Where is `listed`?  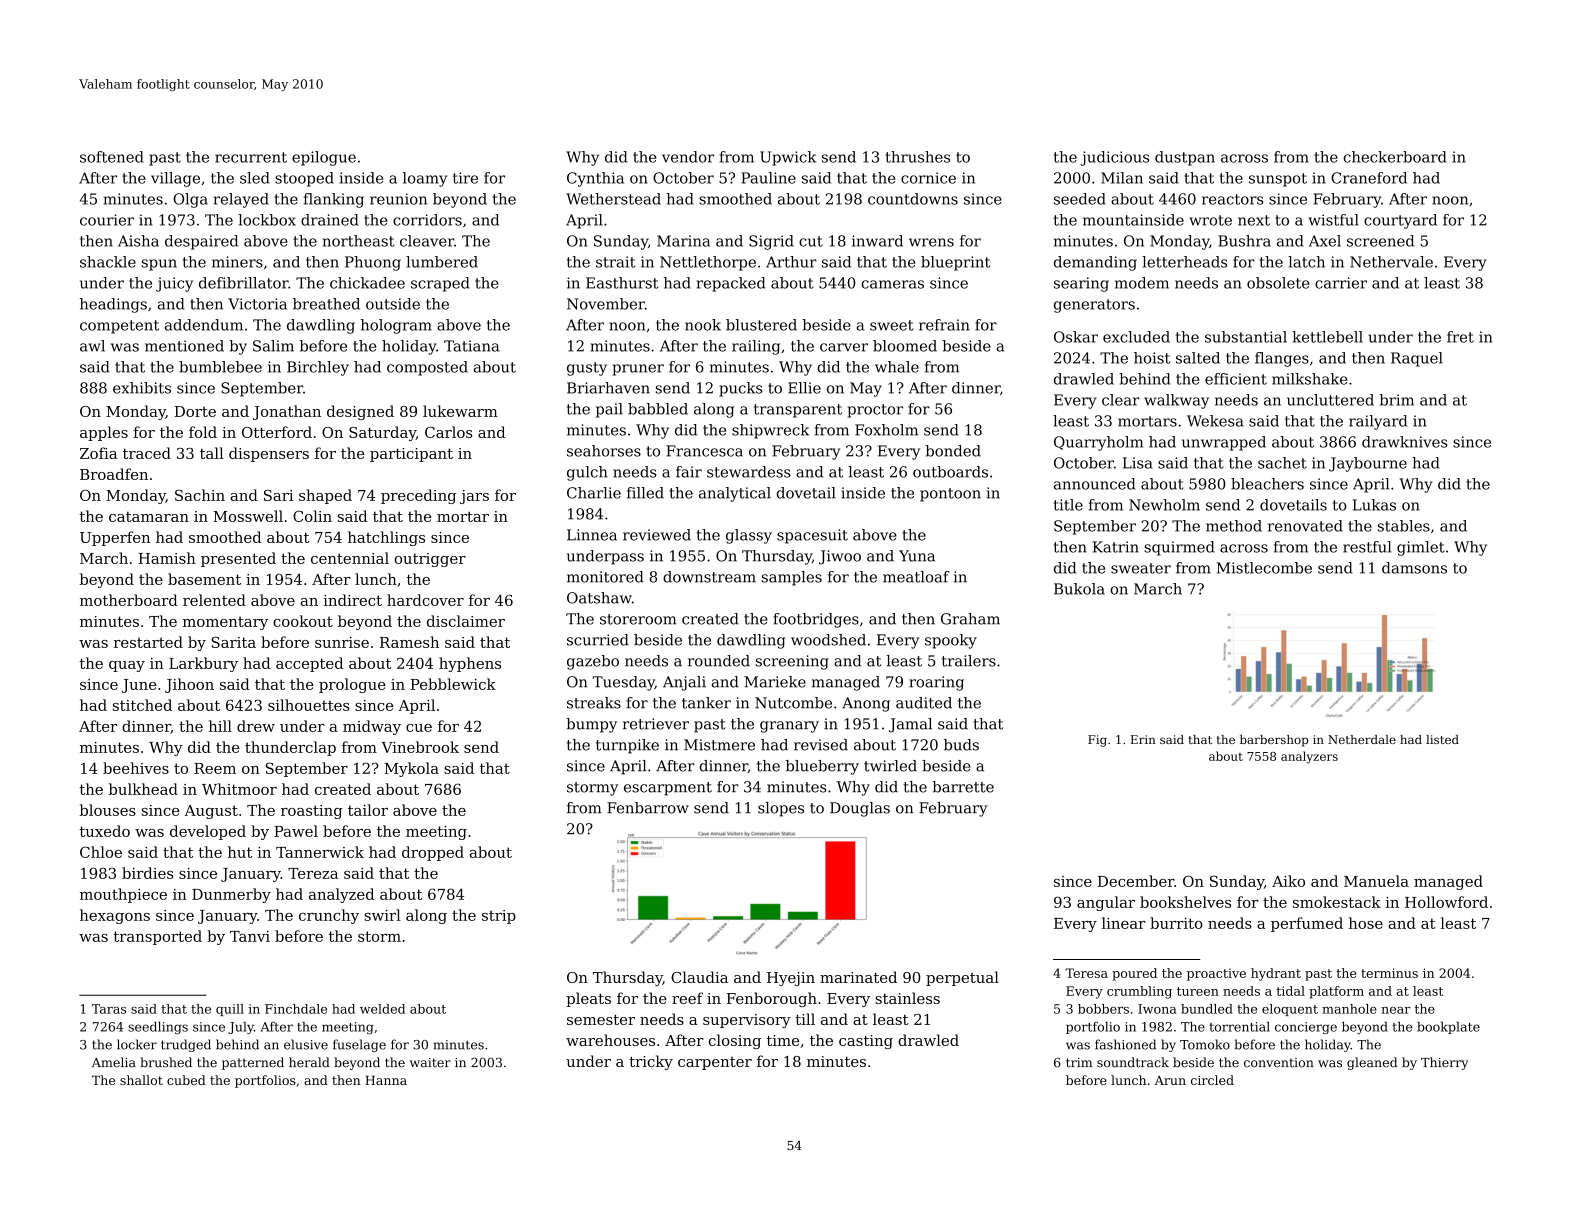 listed is located at coordinates (1442, 739).
